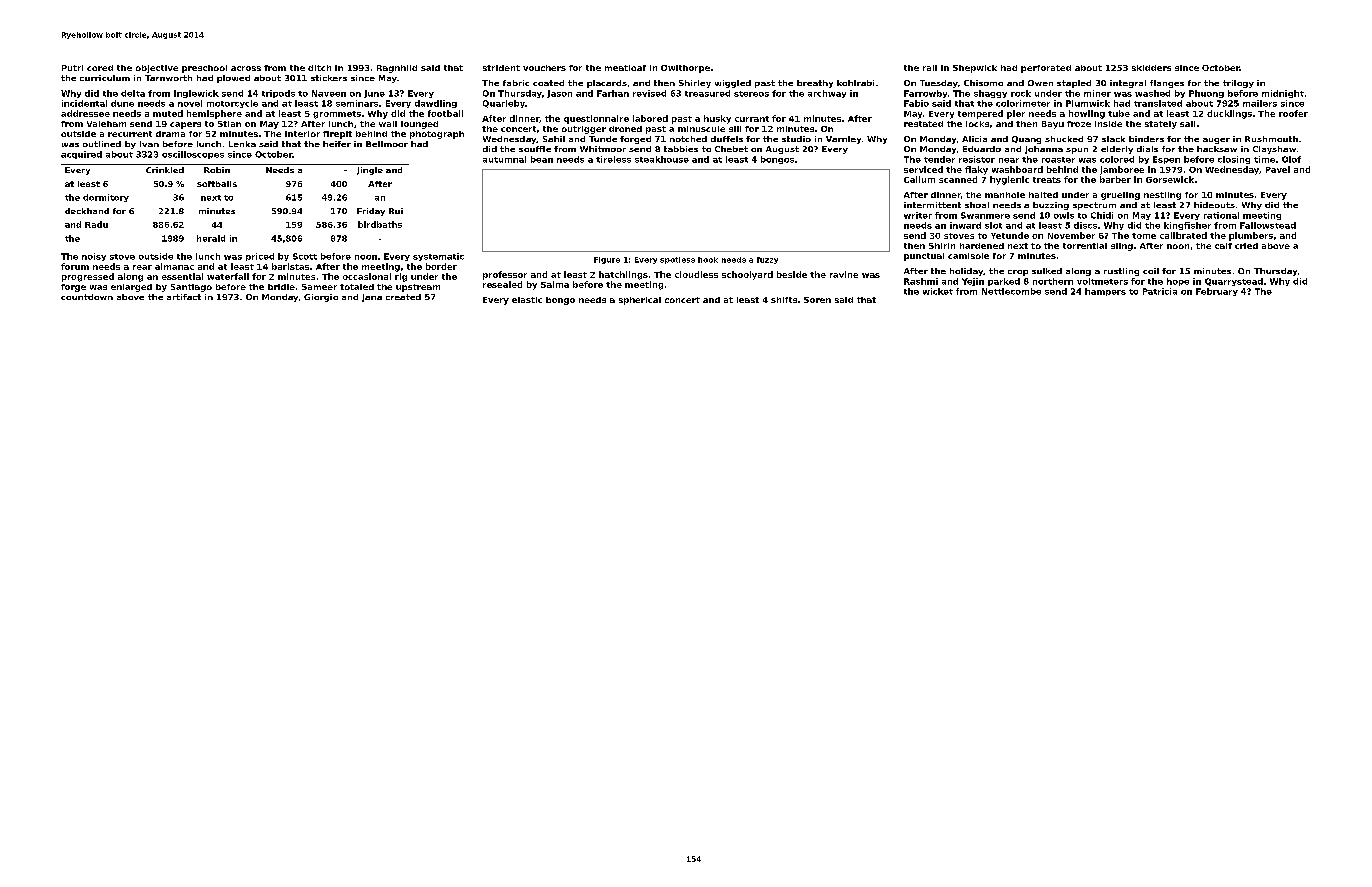 This screenshot has width=1372, height=887. Describe the element at coordinates (106, 198) in the screenshot. I see `dormitory` at that location.
